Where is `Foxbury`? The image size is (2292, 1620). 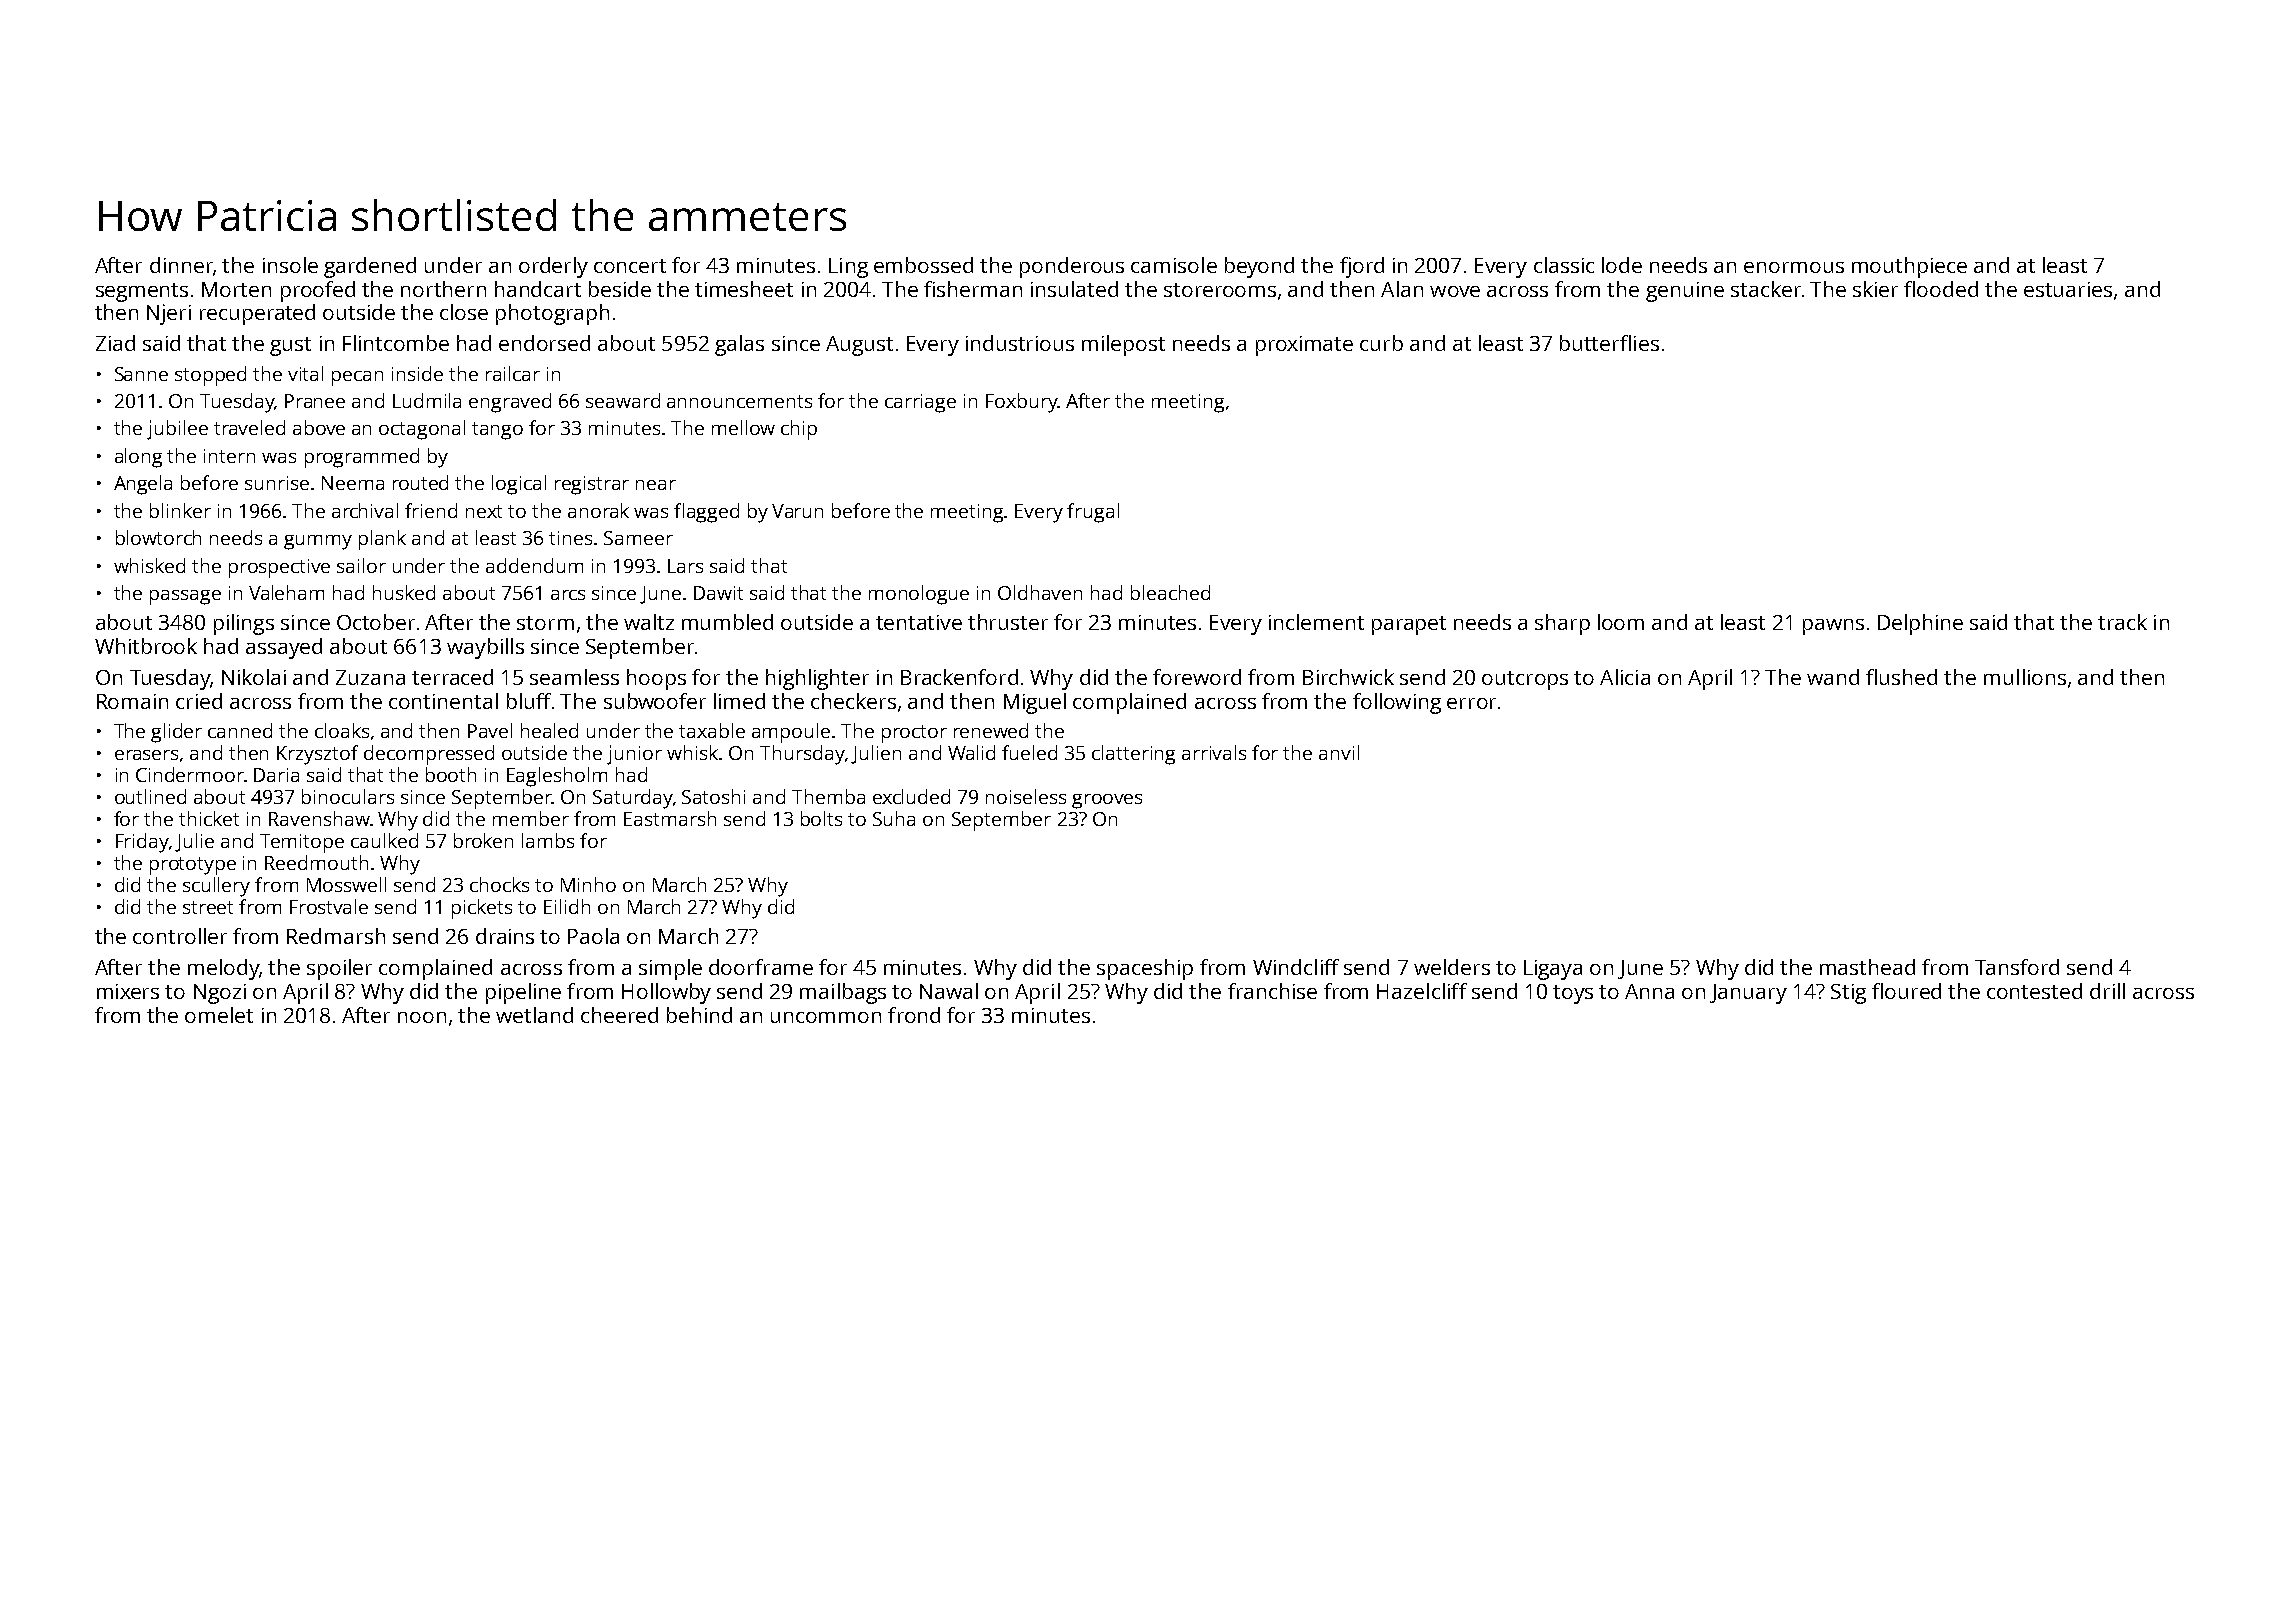
Foxbury is located at coordinates (1022, 403).
